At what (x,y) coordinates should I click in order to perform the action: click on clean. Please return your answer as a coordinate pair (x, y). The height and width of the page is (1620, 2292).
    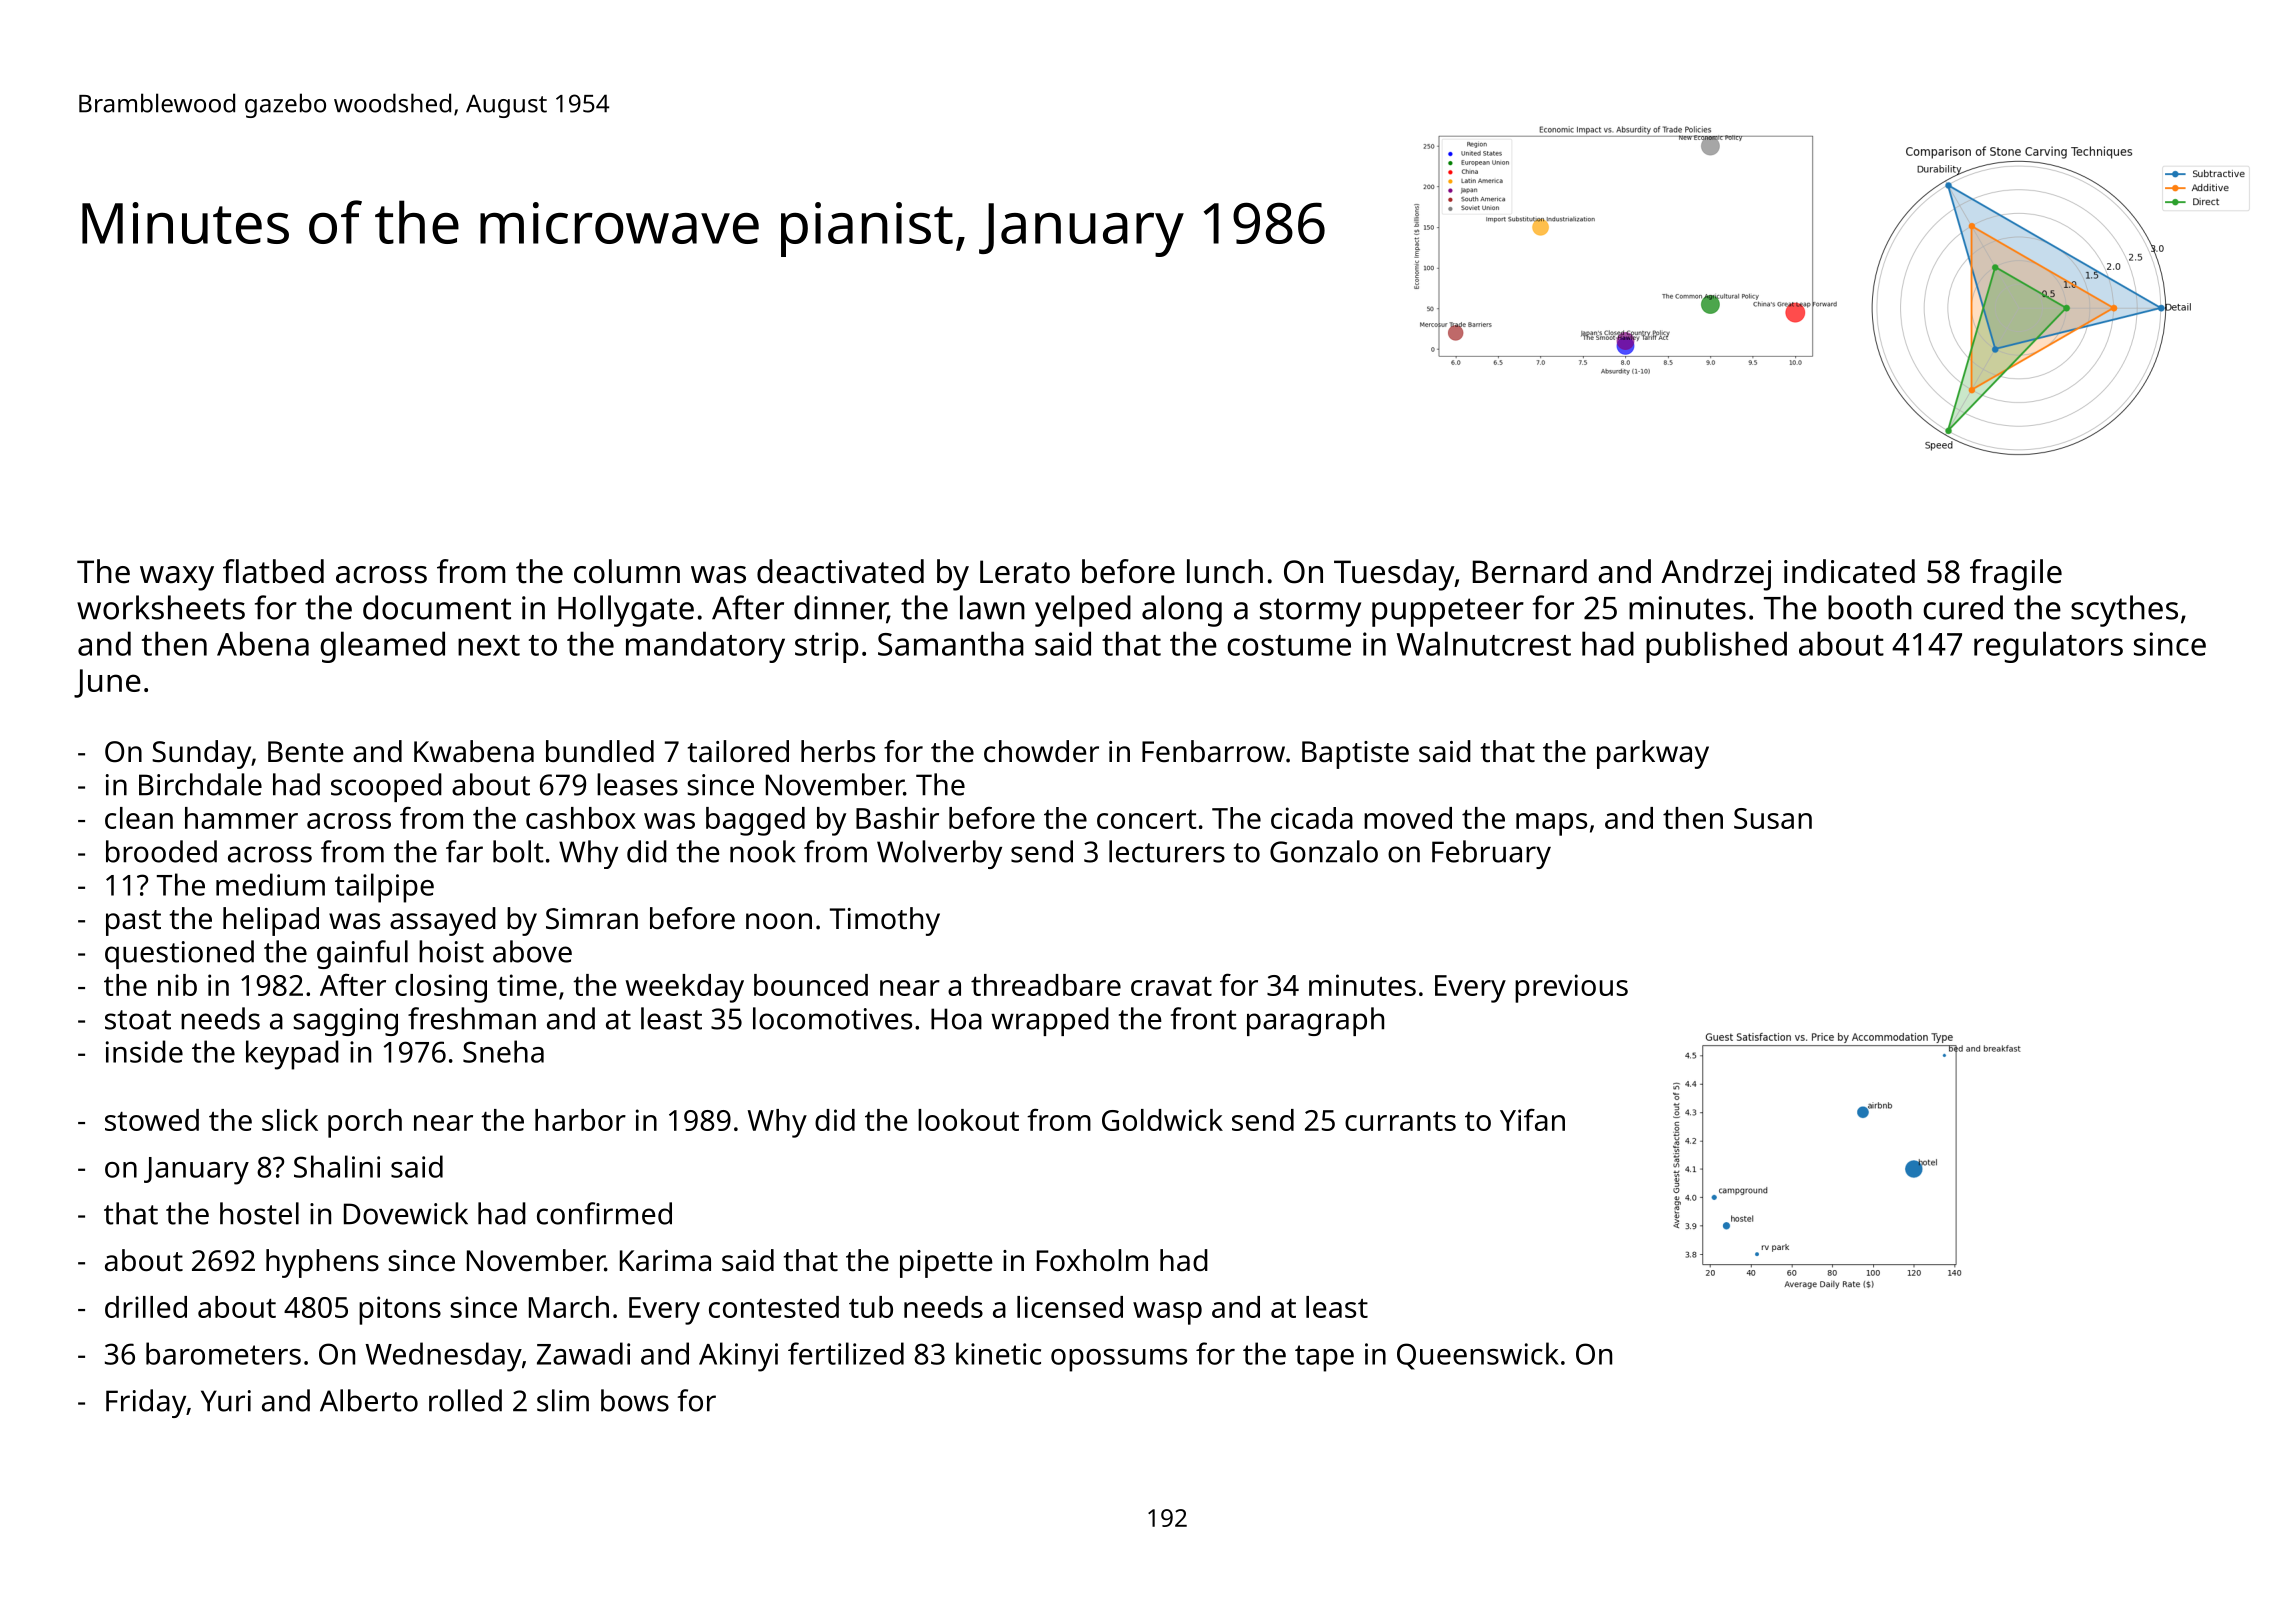
    Looking at the image, I should click on (139, 818).
